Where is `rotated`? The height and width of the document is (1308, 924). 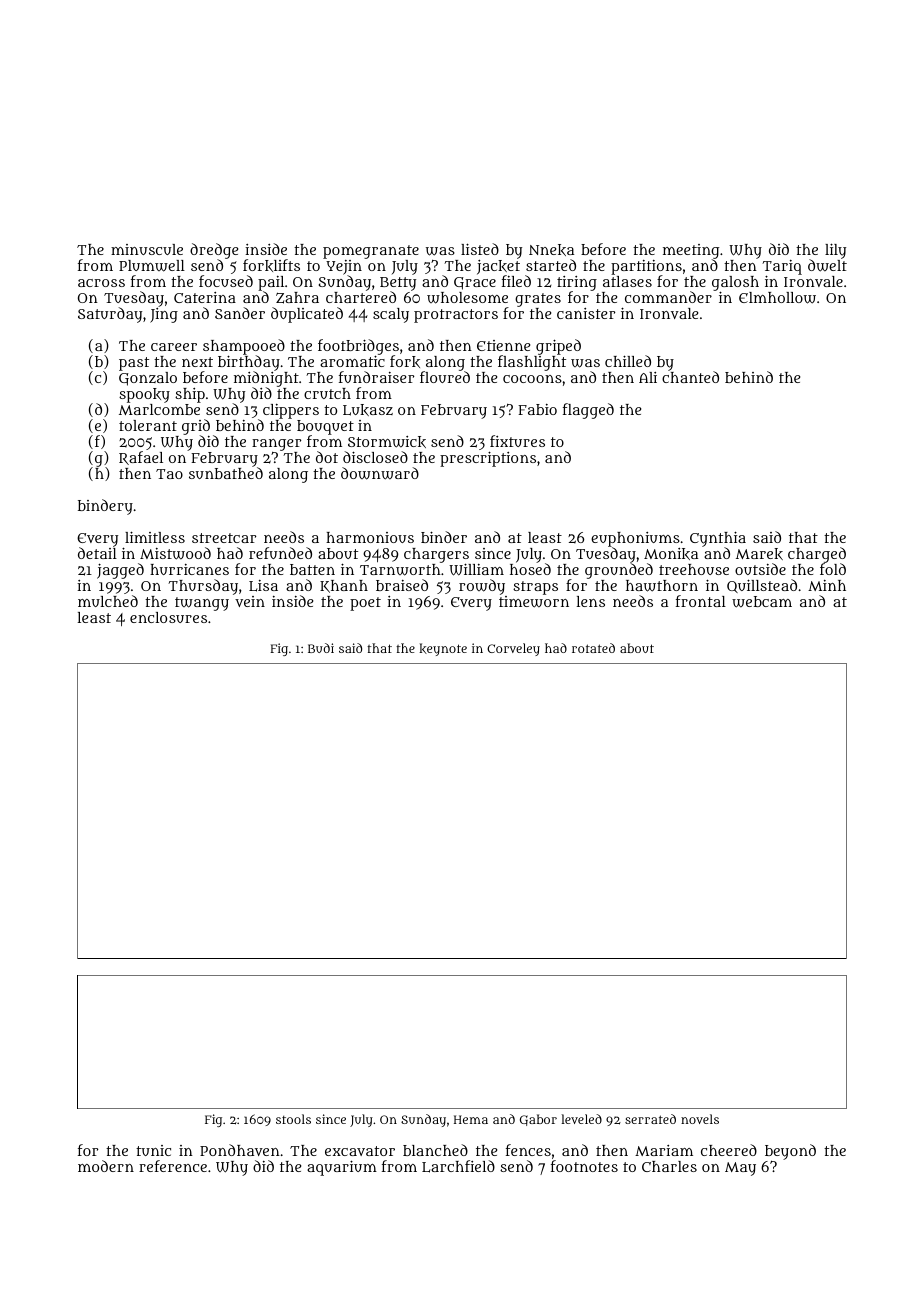
rotated is located at coordinates (593, 648).
